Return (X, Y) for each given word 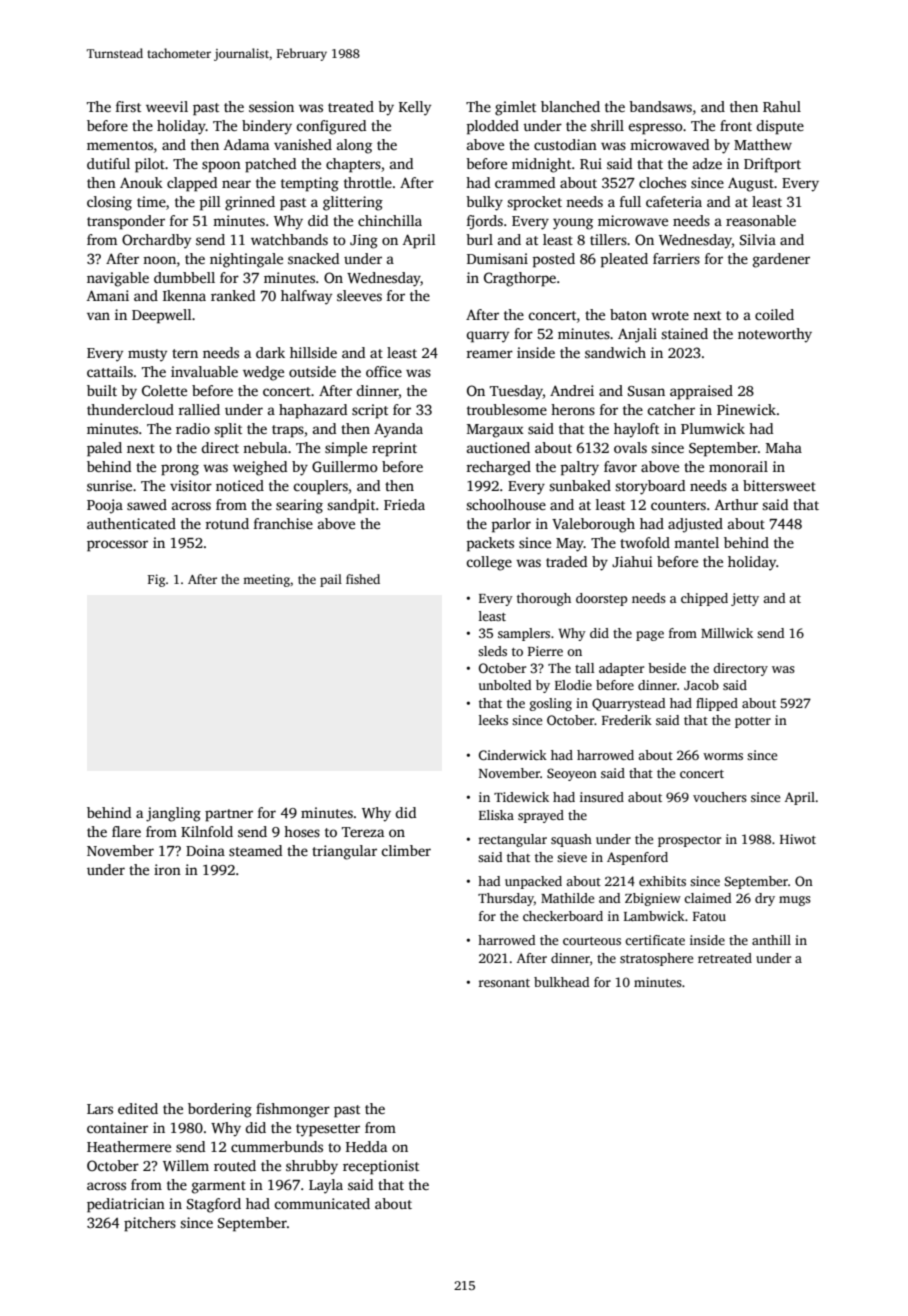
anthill (771, 940)
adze (707, 163)
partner (229, 815)
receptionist (381, 1167)
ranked (233, 295)
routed (235, 1165)
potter (753, 722)
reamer (489, 354)
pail (331, 580)
